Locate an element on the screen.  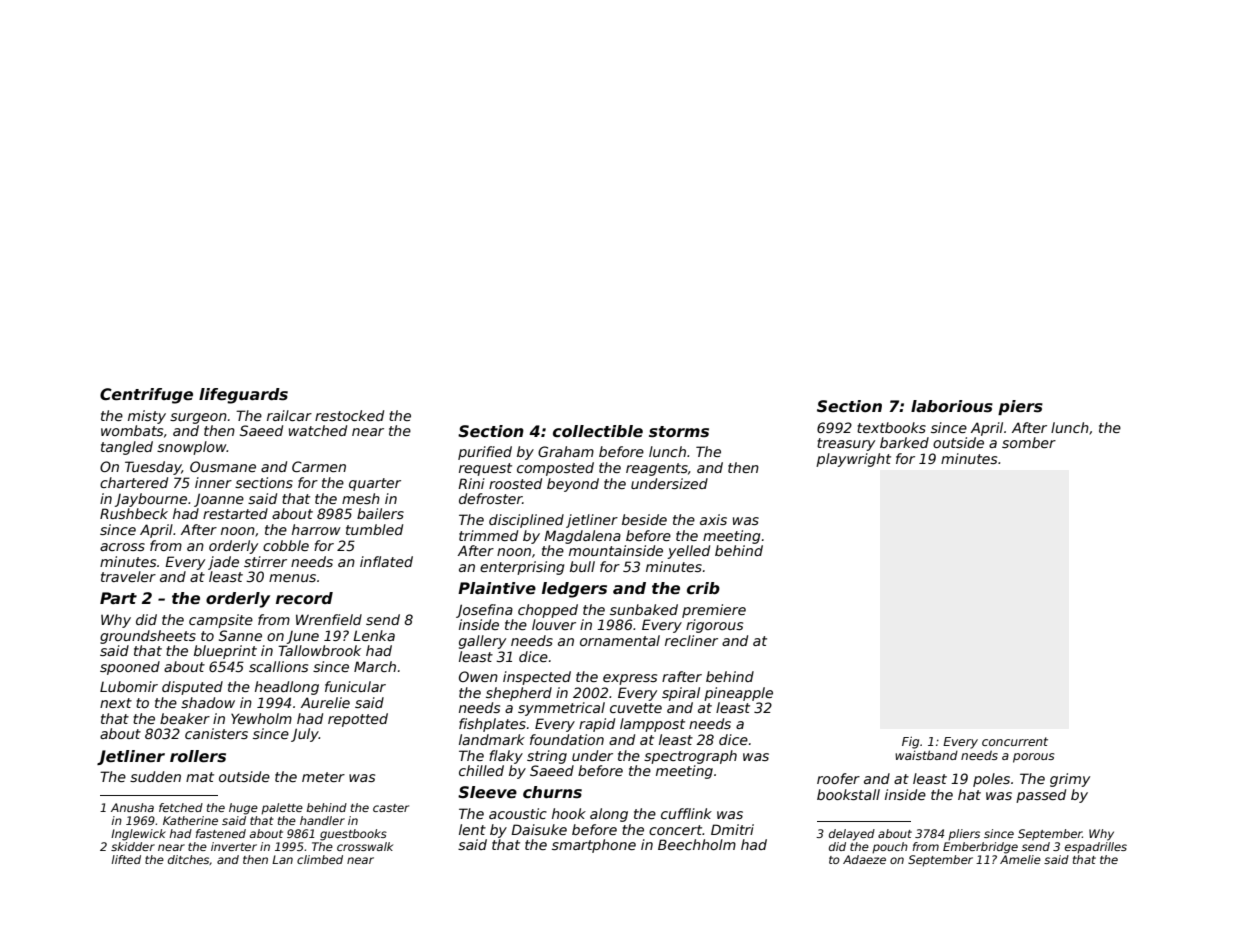
pineapple is located at coordinates (738, 694).
